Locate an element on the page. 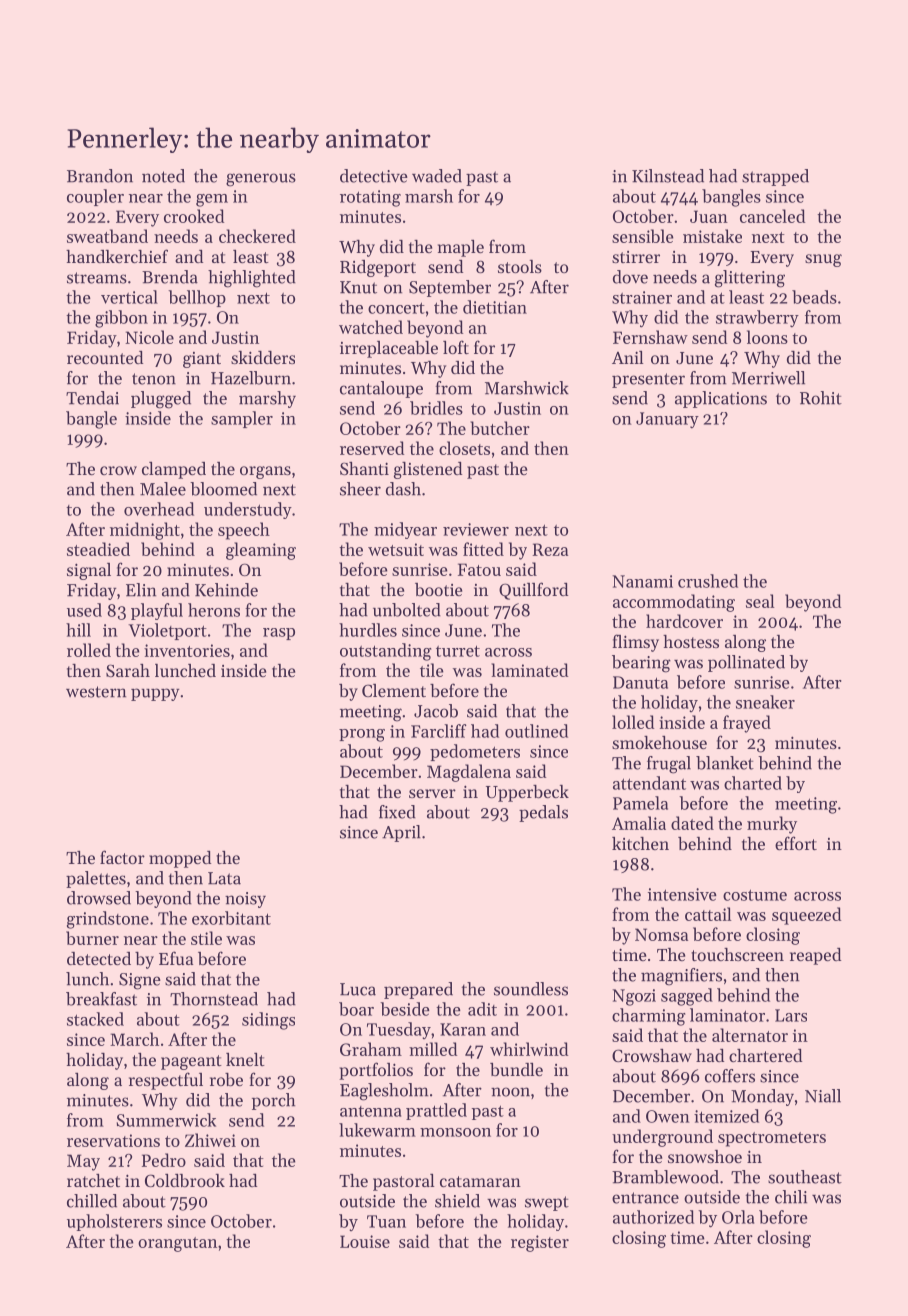 Image resolution: width=908 pixels, height=1316 pixels. charted is located at coordinates (753, 783).
